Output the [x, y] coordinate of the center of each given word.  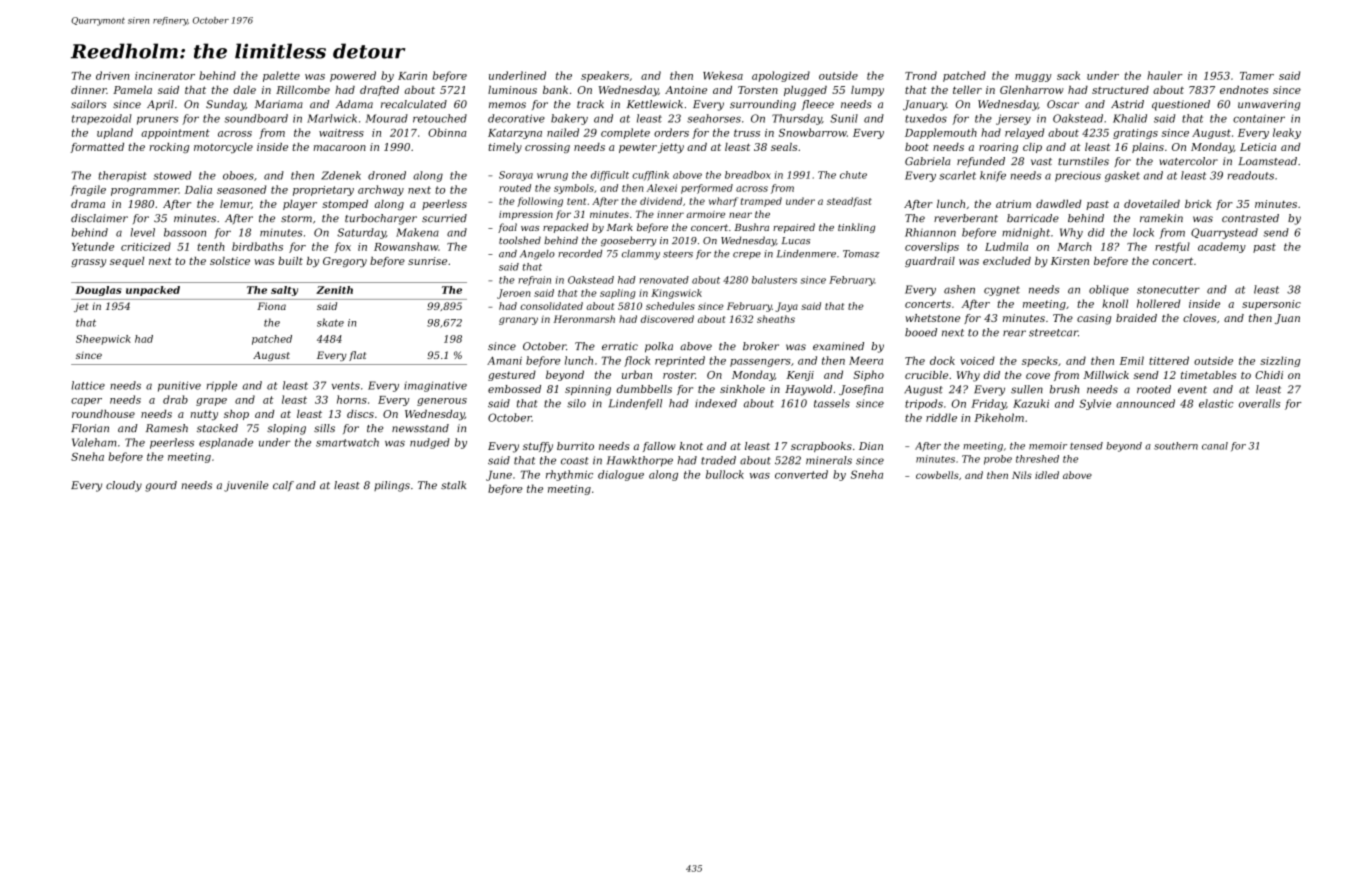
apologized [781, 76]
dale [245, 90]
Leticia [1258, 147]
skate [330, 322]
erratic [620, 346]
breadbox [748, 175]
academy [1222, 247]
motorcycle [223, 148]
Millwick [1106, 375]
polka [659, 347]
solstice [230, 261]
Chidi [1269, 375]
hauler [1165, 75]
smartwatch [347, 442]
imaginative [435, 386]
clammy [641, 255]
